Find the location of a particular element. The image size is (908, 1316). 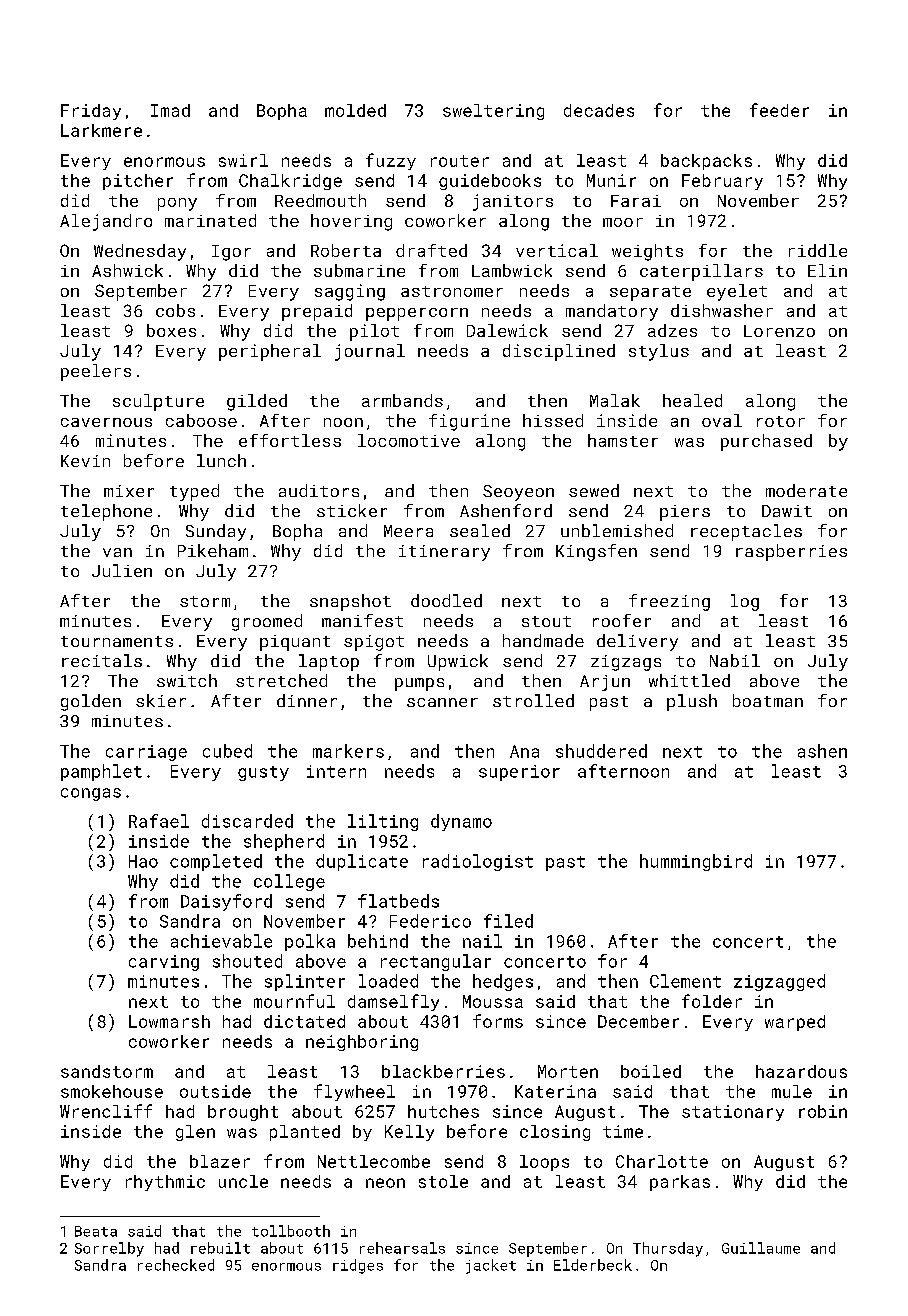

weights is located at coordinates (647, 252).
